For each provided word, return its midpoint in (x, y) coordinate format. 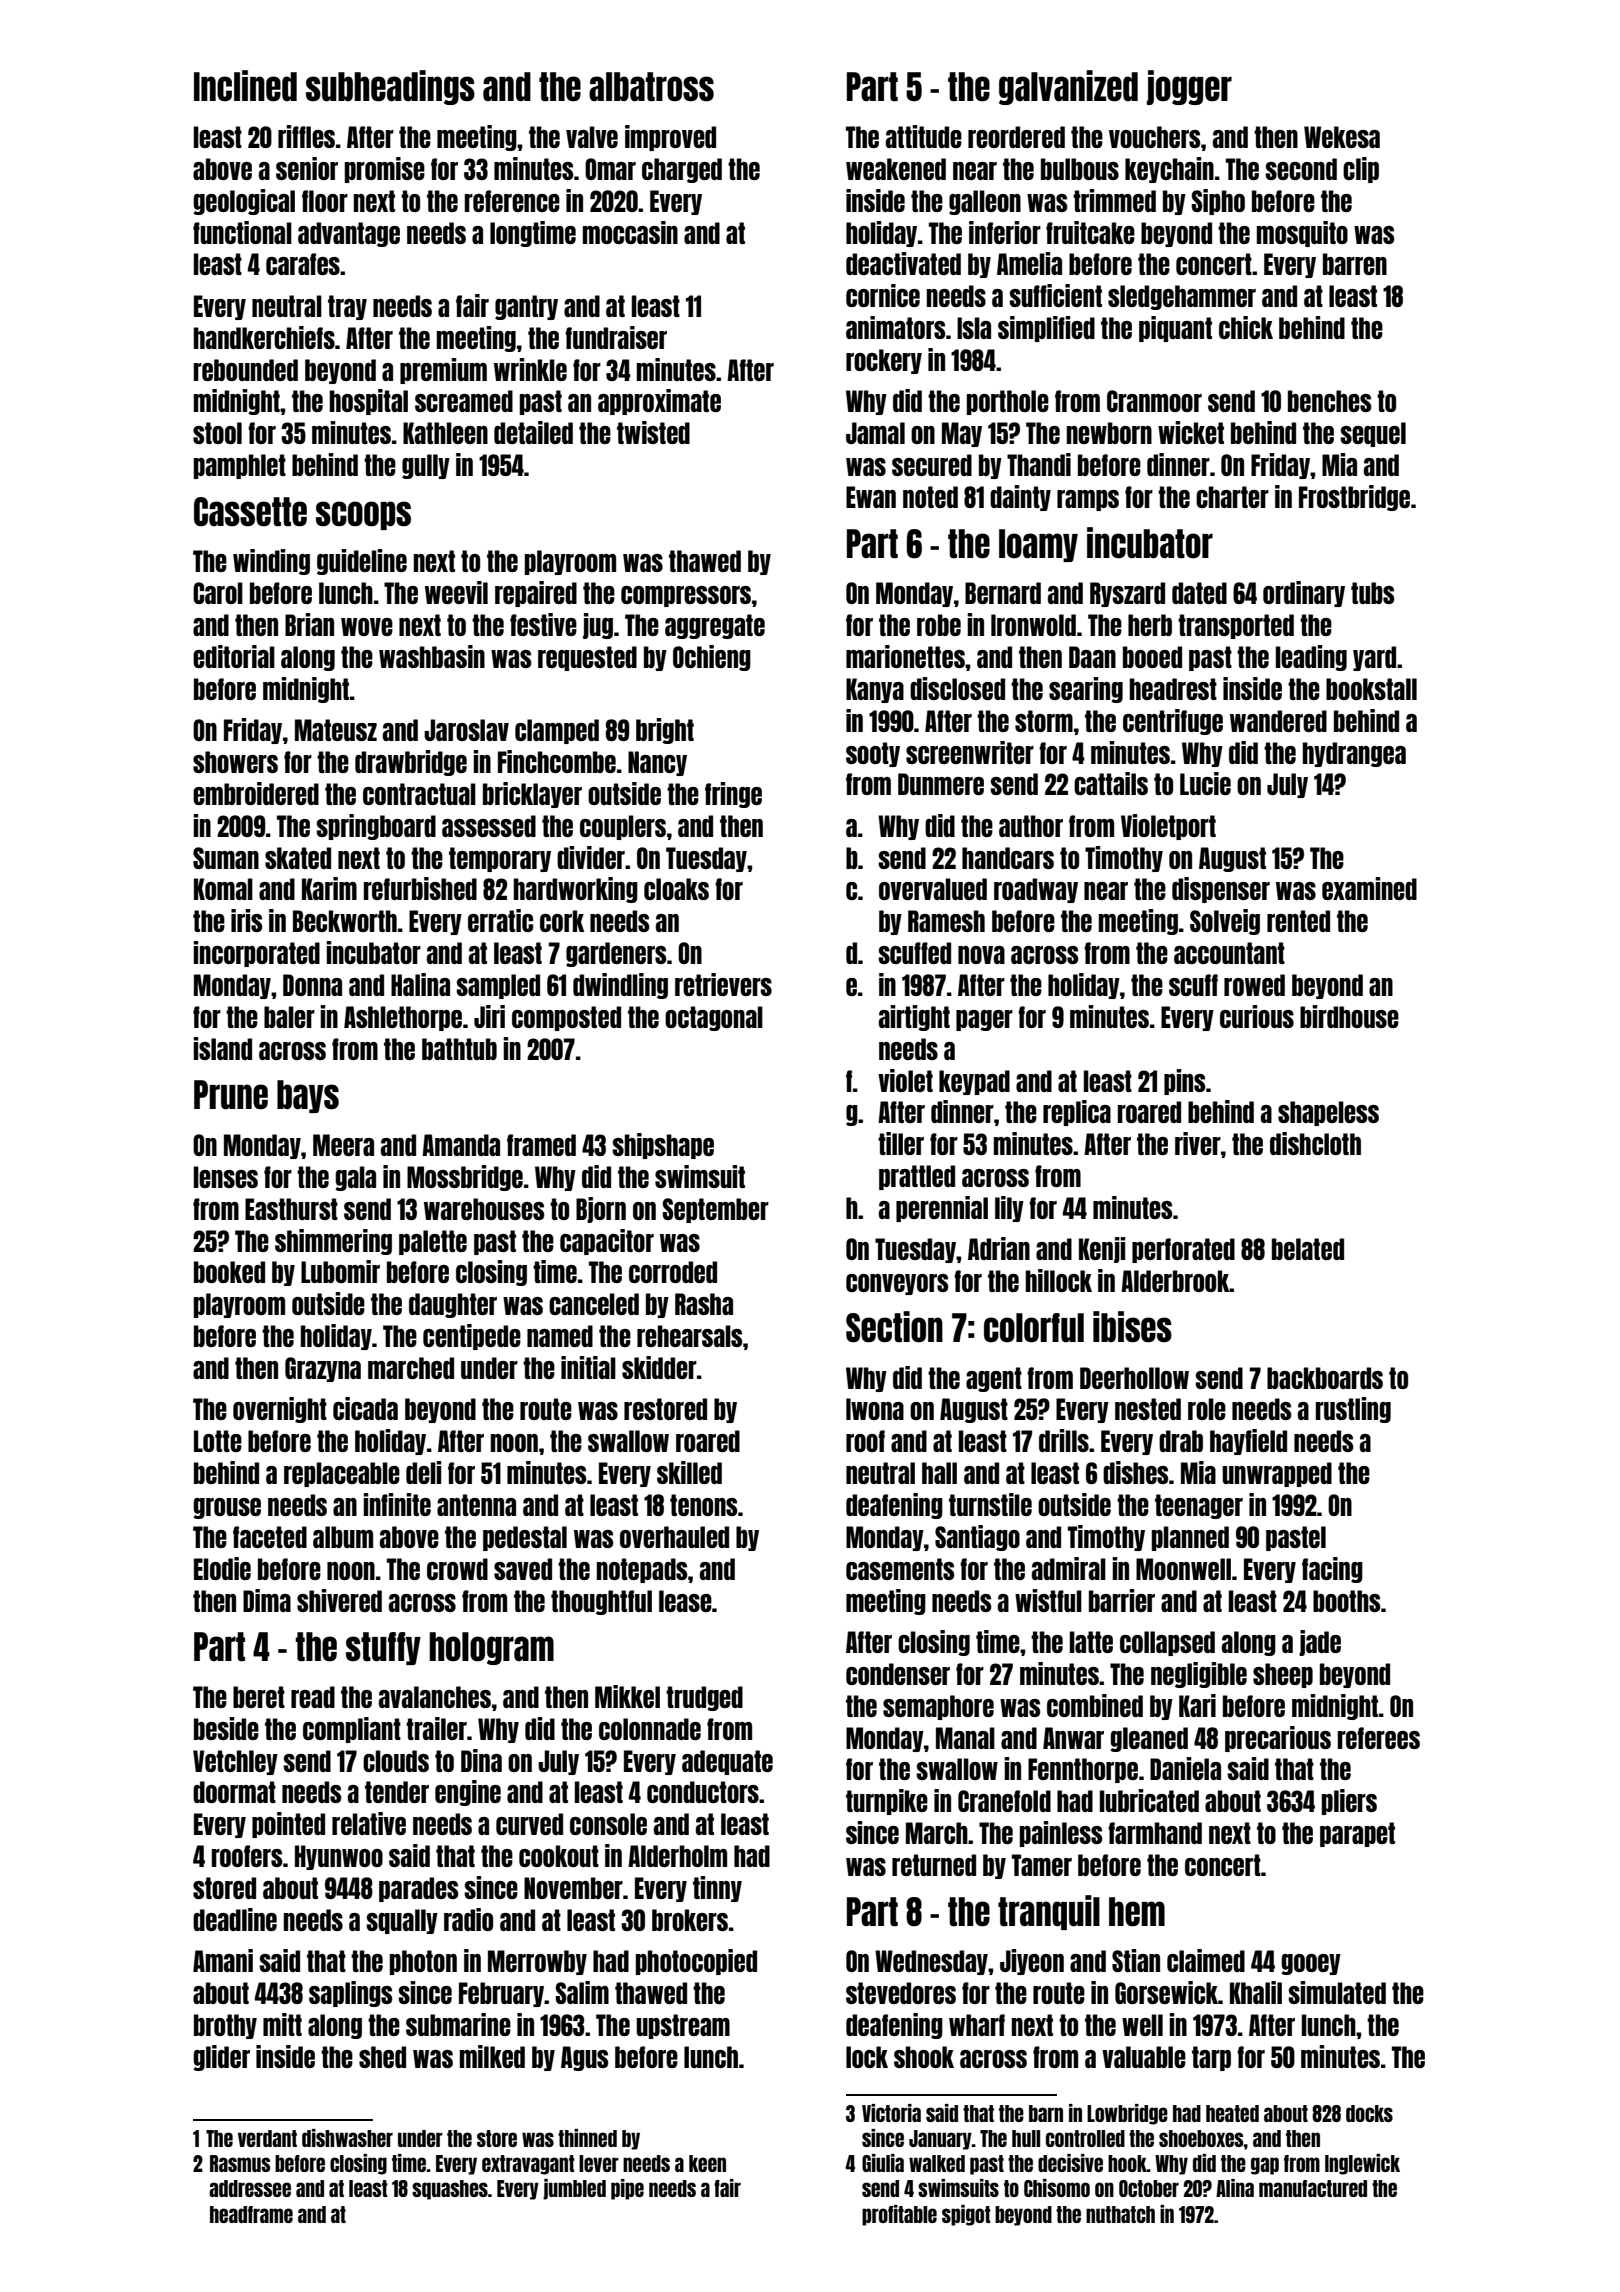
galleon (985, 202)
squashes (450, 2190)
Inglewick (1362, 2164)
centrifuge (1173, 722)
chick (1246, 327)
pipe (627, 2189)
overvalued (933, 889)
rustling (1353, 1410)
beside (226, 1728)
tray (347, 307)
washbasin (432, 656)
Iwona (875, 1409)
